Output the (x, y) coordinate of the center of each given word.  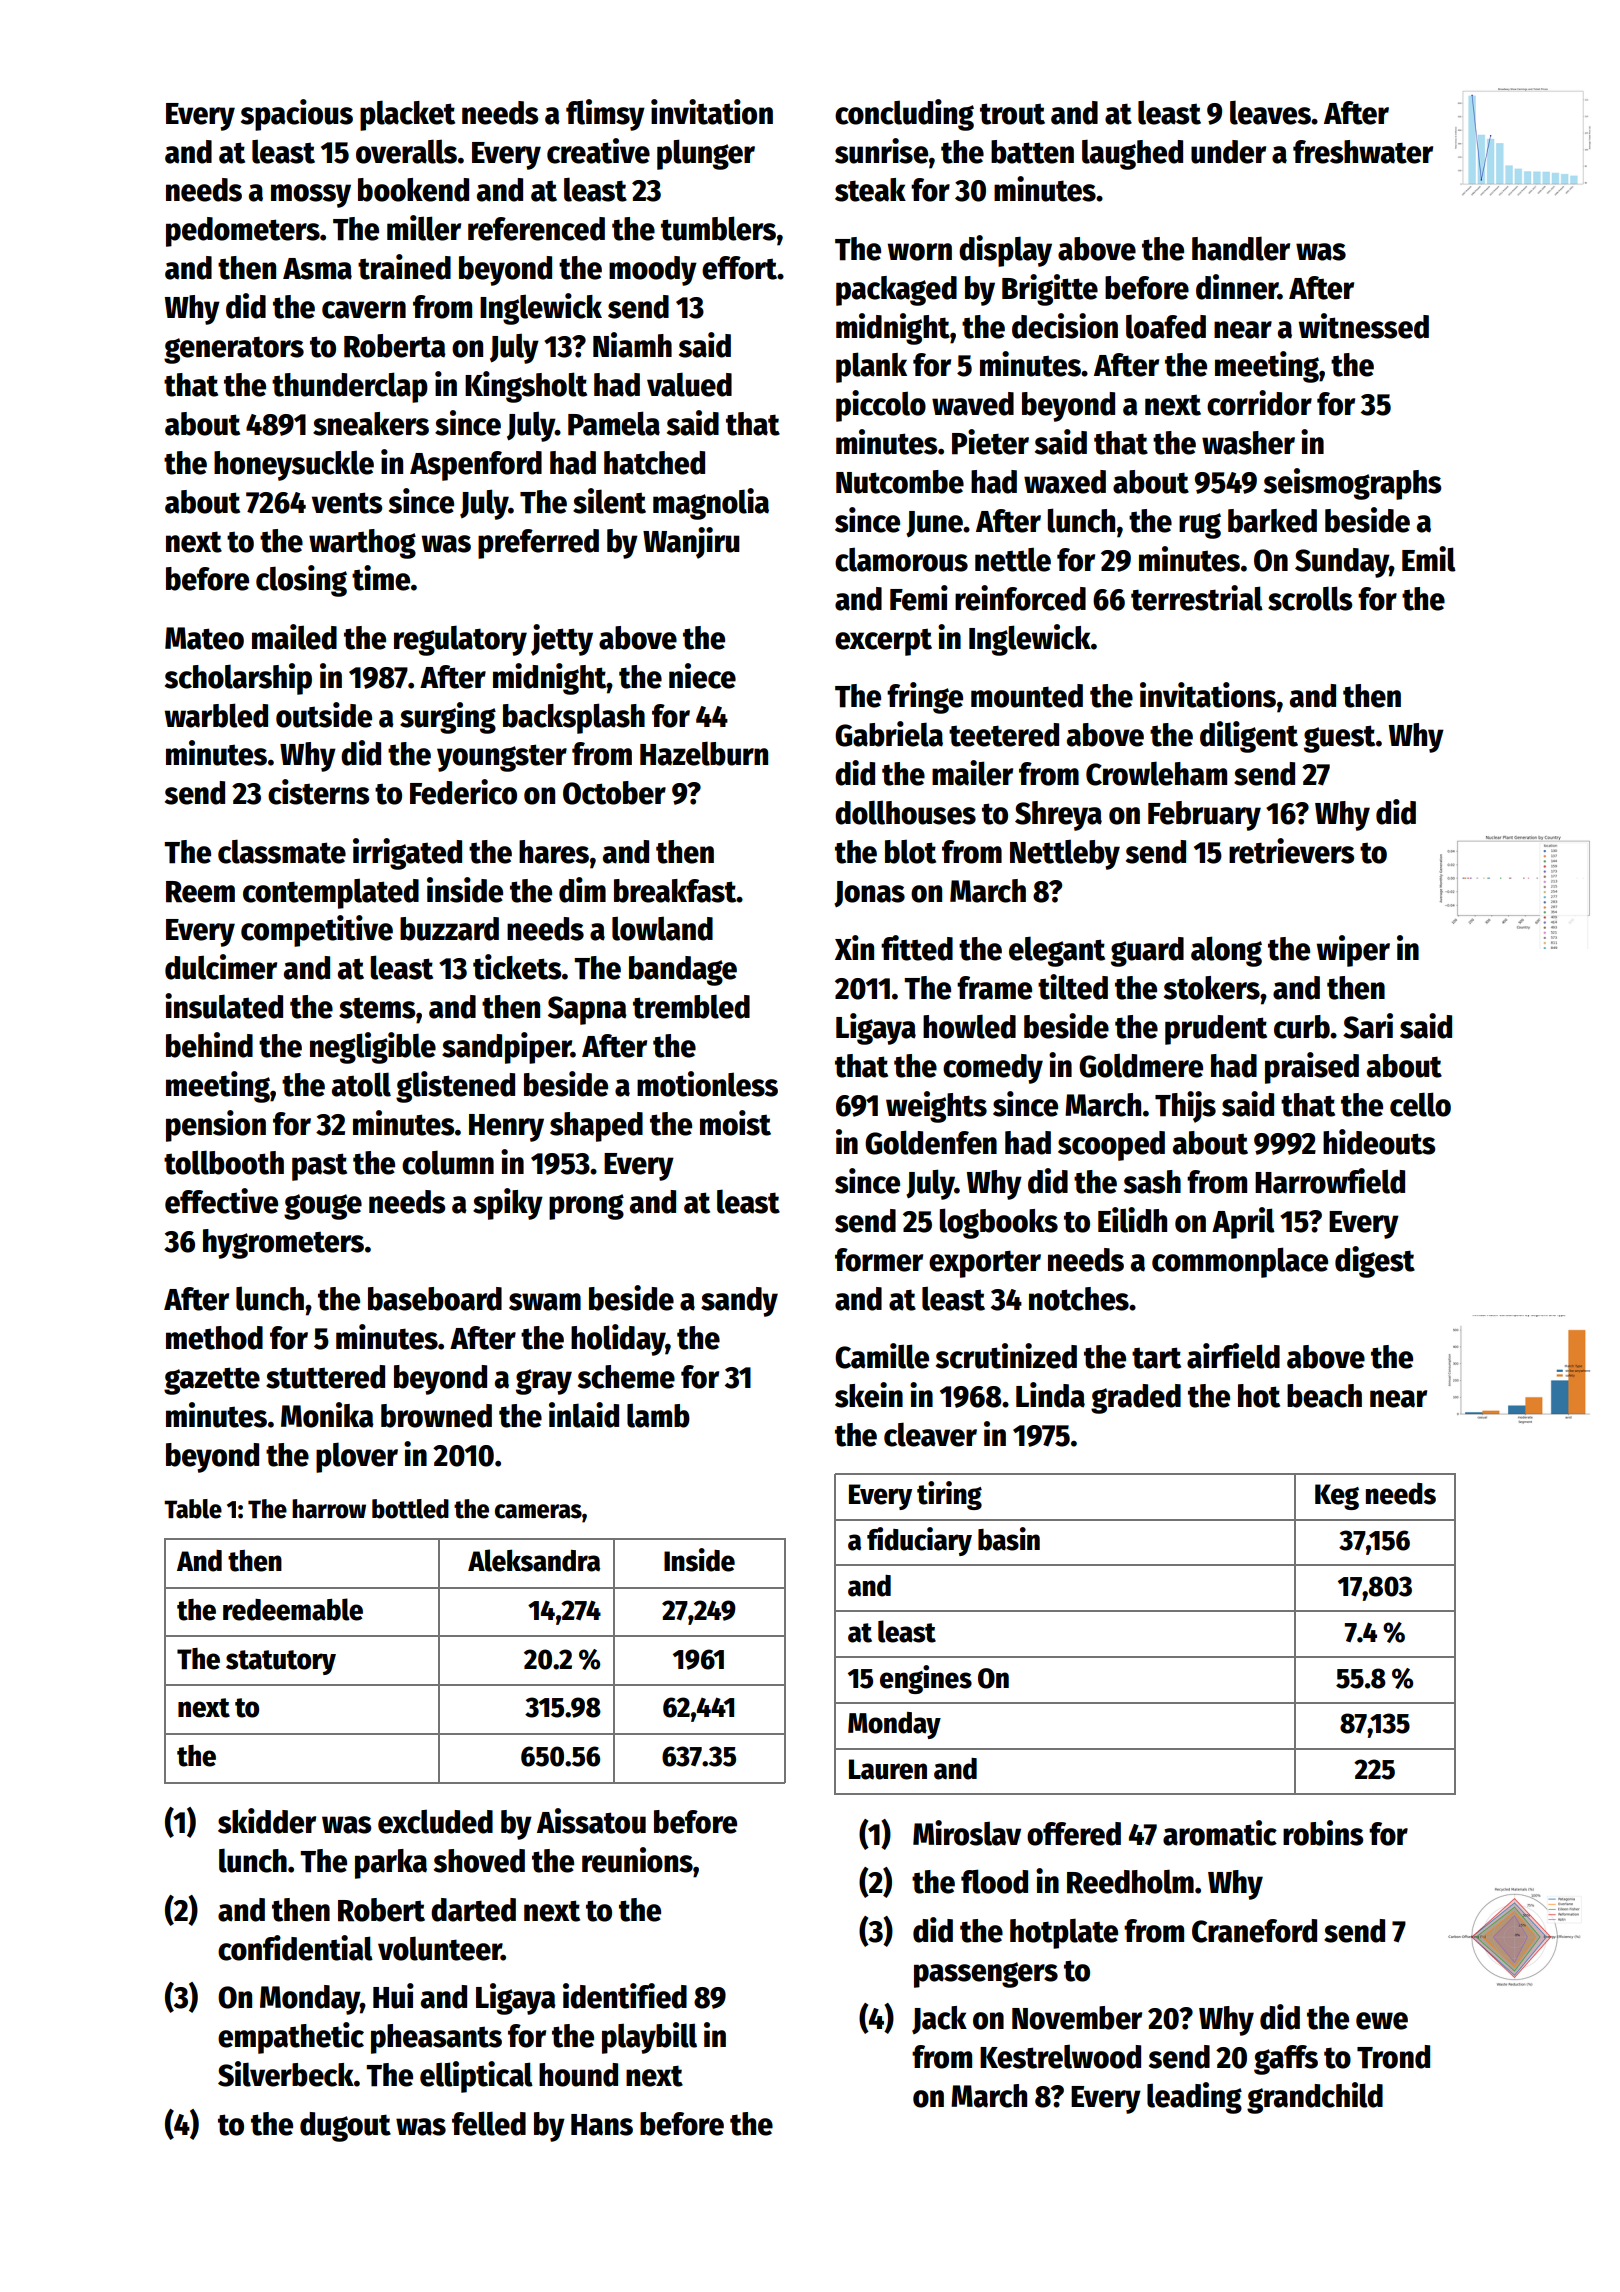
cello (1420, 1104)
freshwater (1363, 152)
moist (735, 1123)
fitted (917, 948)
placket (407, 115)
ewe (1382, 2021)
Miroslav (967, 1833)
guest (1340, 739)
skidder (267, 1821)
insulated (224, 1006)
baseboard (435, 1299)
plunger (706, 154)
